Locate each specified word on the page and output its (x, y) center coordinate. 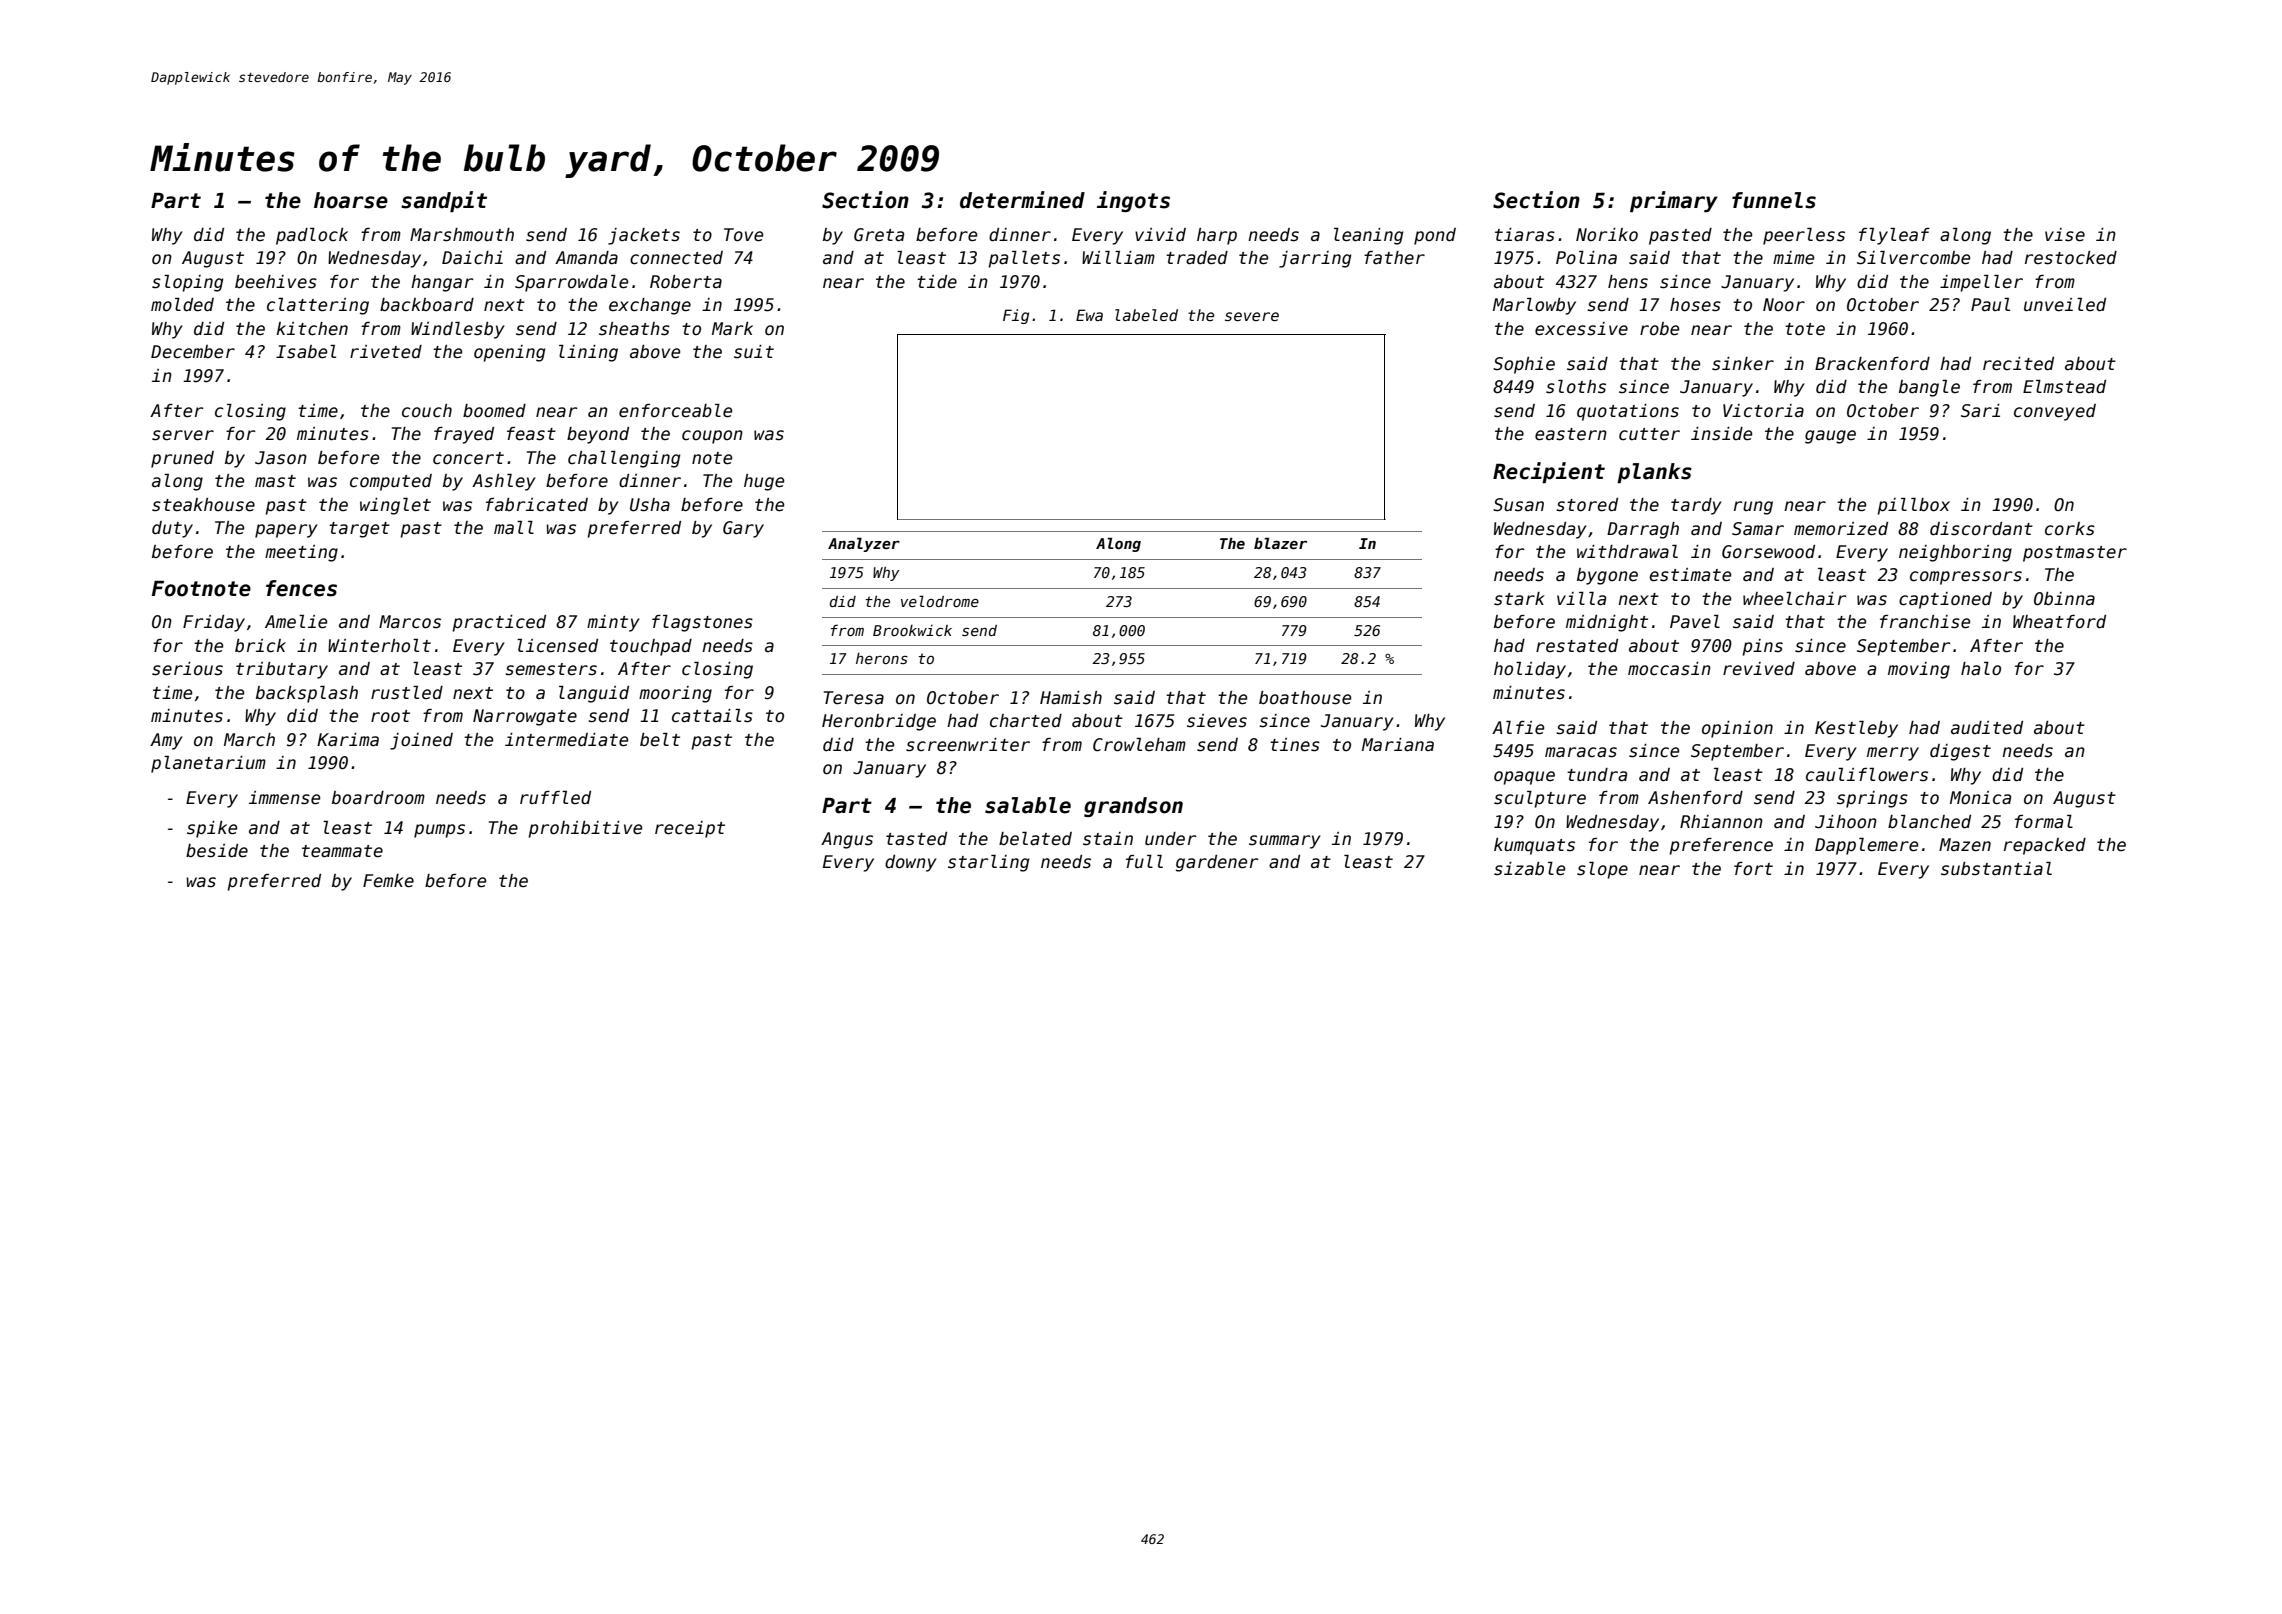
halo (1981, 669)
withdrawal (1627, 552)
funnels (1774, 200)
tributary (282, 670)
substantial (1996, 869)
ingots (1133, 201)
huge (764, 482)
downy (911, 863)
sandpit (444, 201)
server (183, 435)
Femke (388, 881)
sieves (1217, 721)
